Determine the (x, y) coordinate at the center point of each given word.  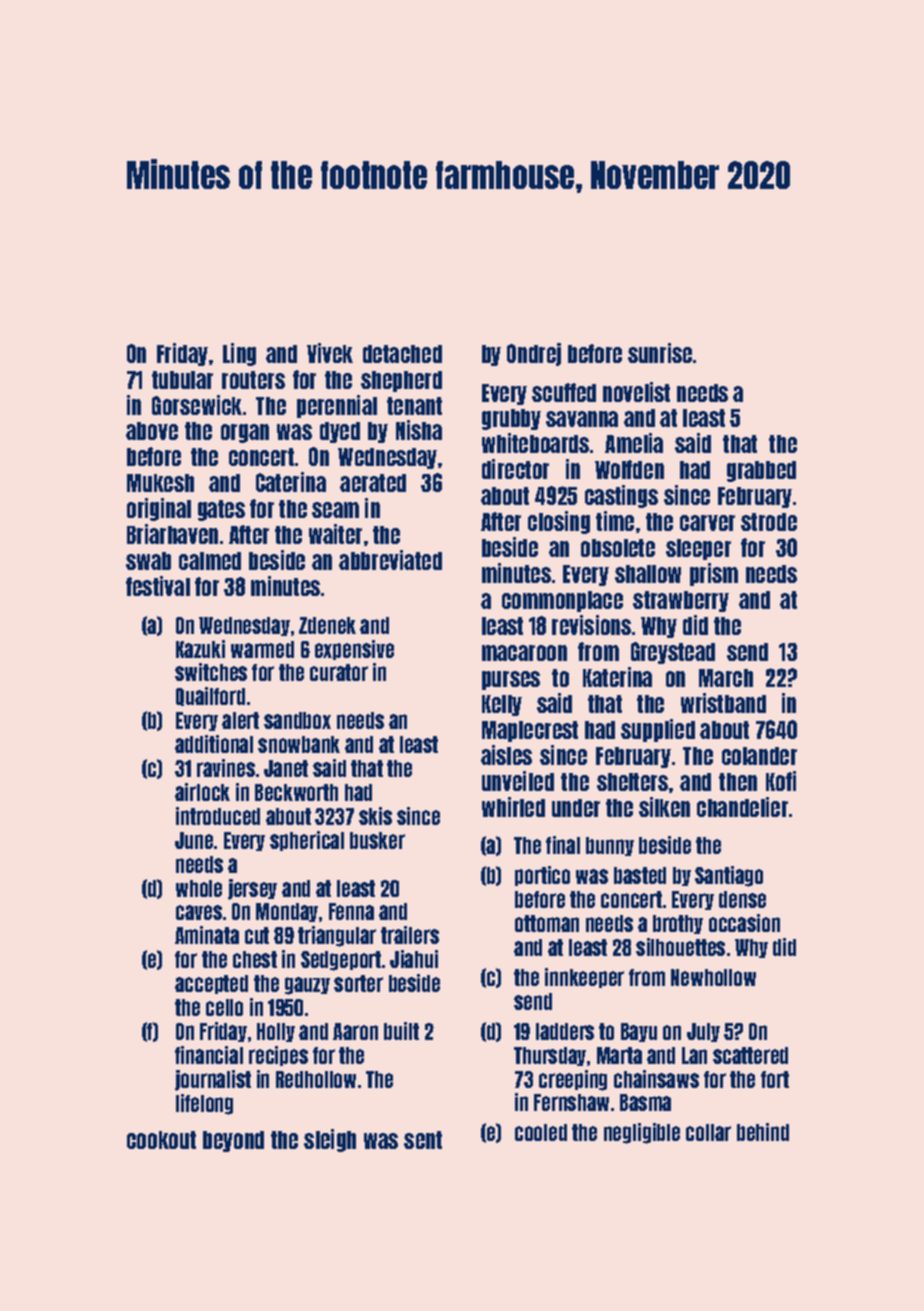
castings (621, 496)
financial (209, 1055)
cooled (541, 1132)
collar (708, 1132)
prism (714, 574)
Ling (239, 354)
